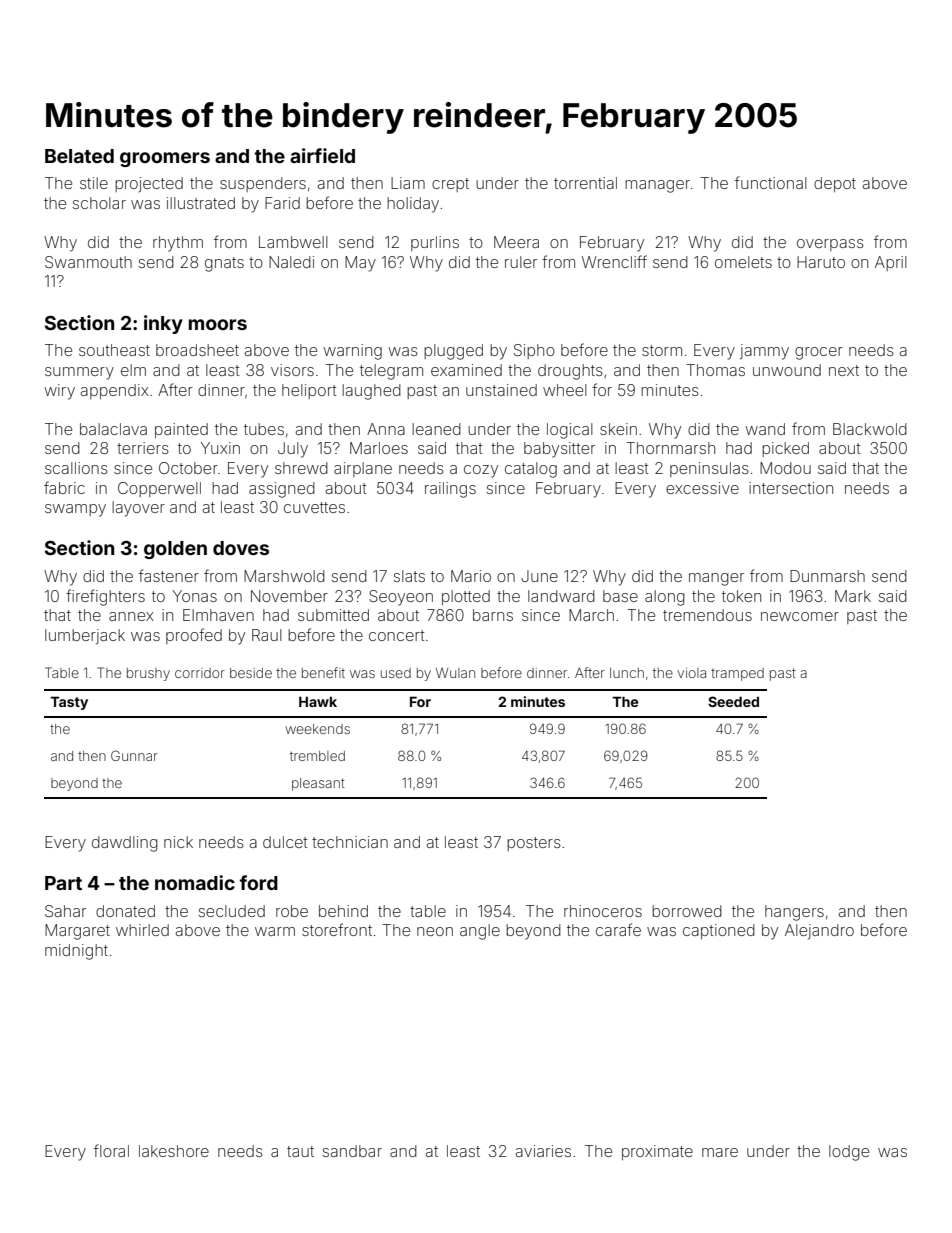 This image has height=1233, width=952. I want to click on carafe, so click(618, 929).
